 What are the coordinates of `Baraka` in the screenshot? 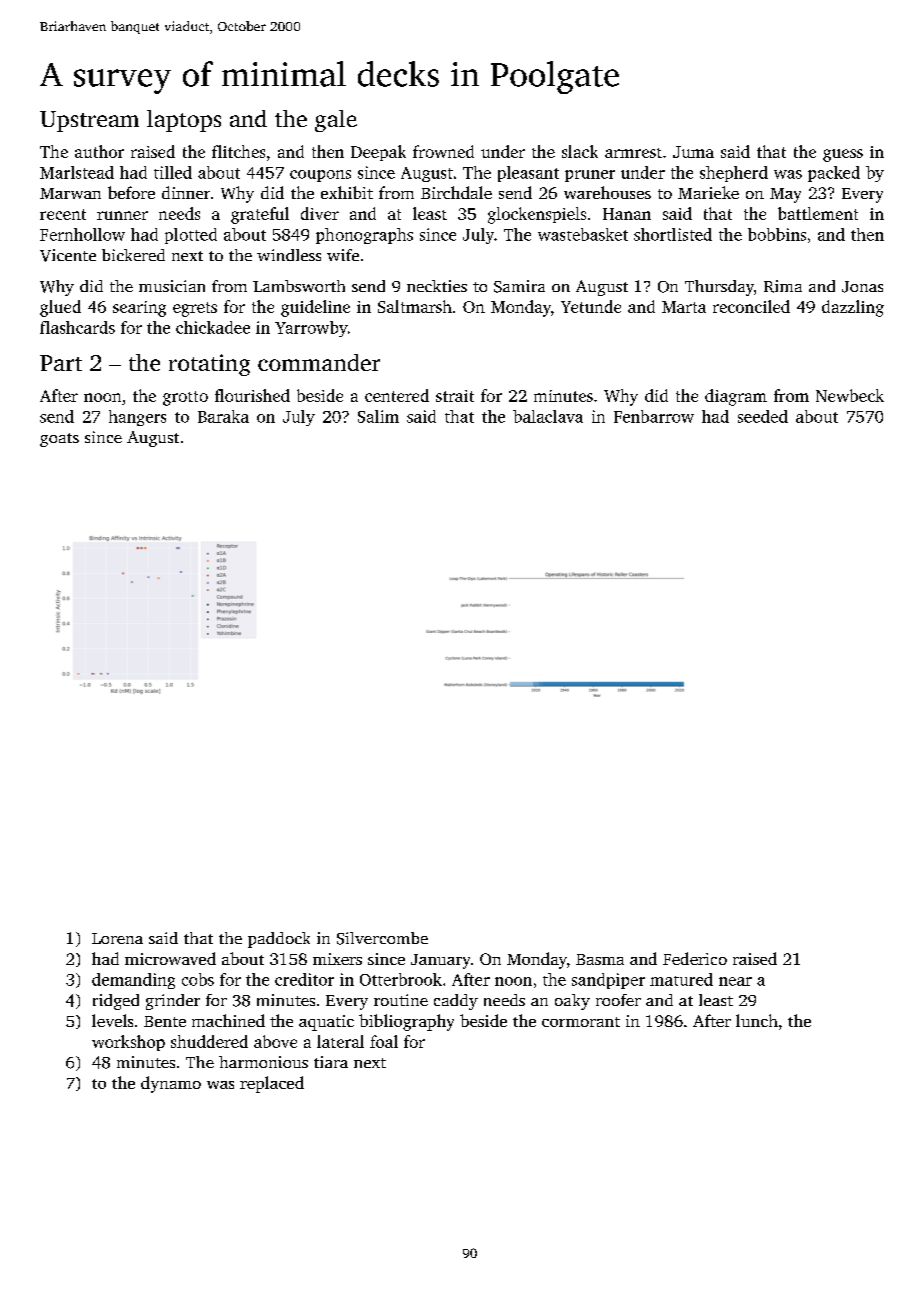 It's located at (223, 416).
